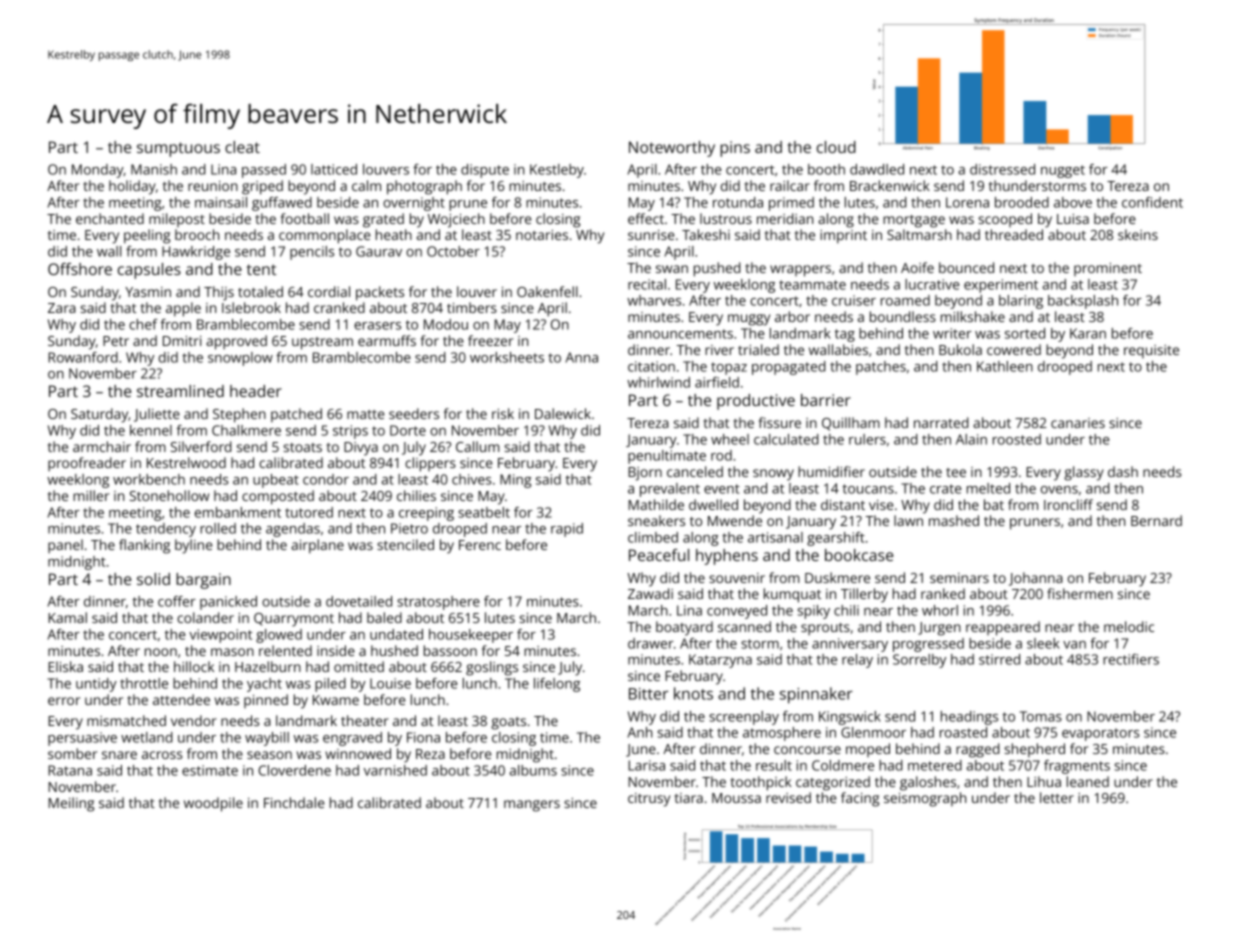  What do you see at coordinates (689, 798) in the image?
I see `tiara` at bounding box center [689, 798].
